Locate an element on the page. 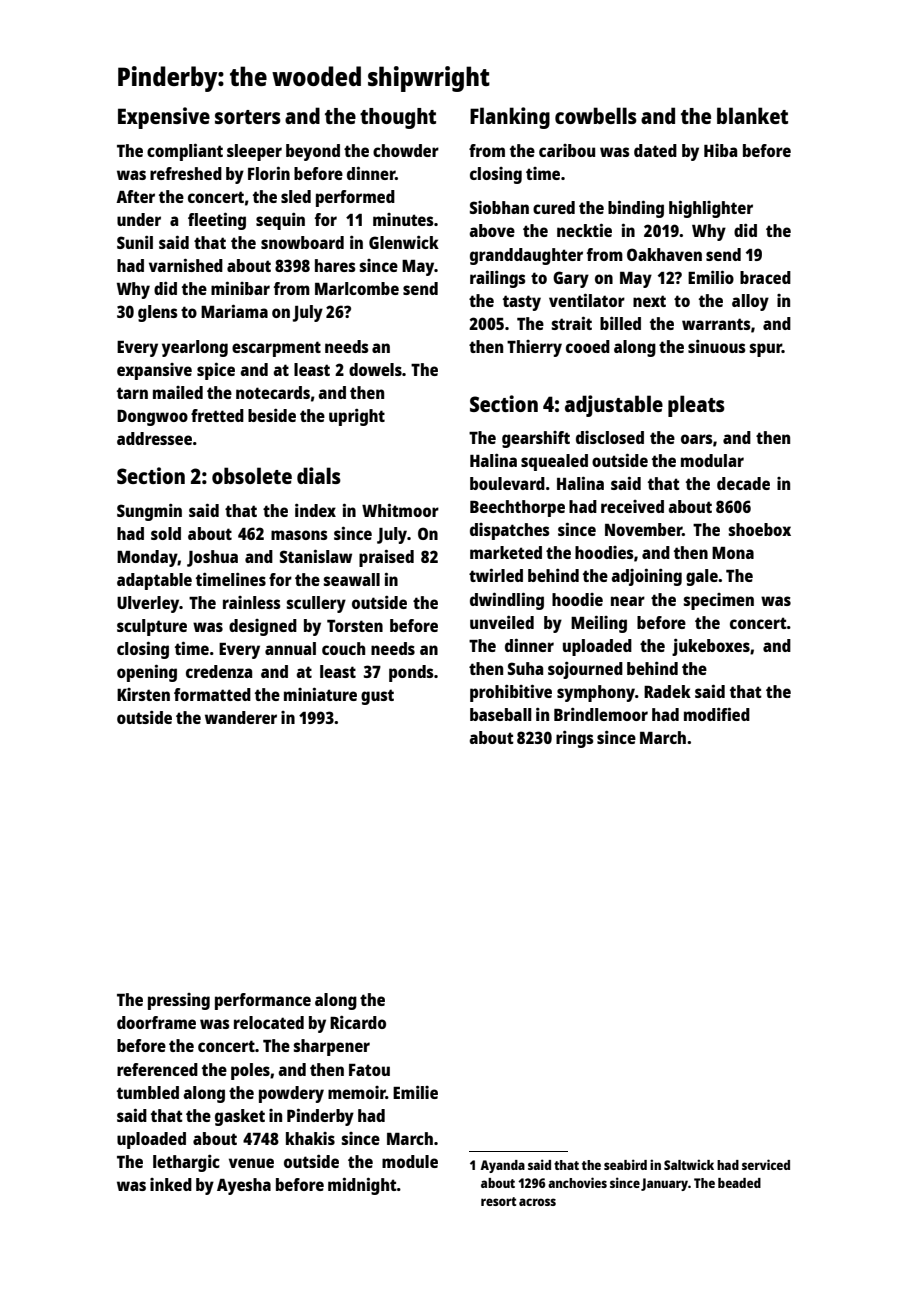 This page has width=908, height=1316. inked is located at coordinates (171, 1184).
